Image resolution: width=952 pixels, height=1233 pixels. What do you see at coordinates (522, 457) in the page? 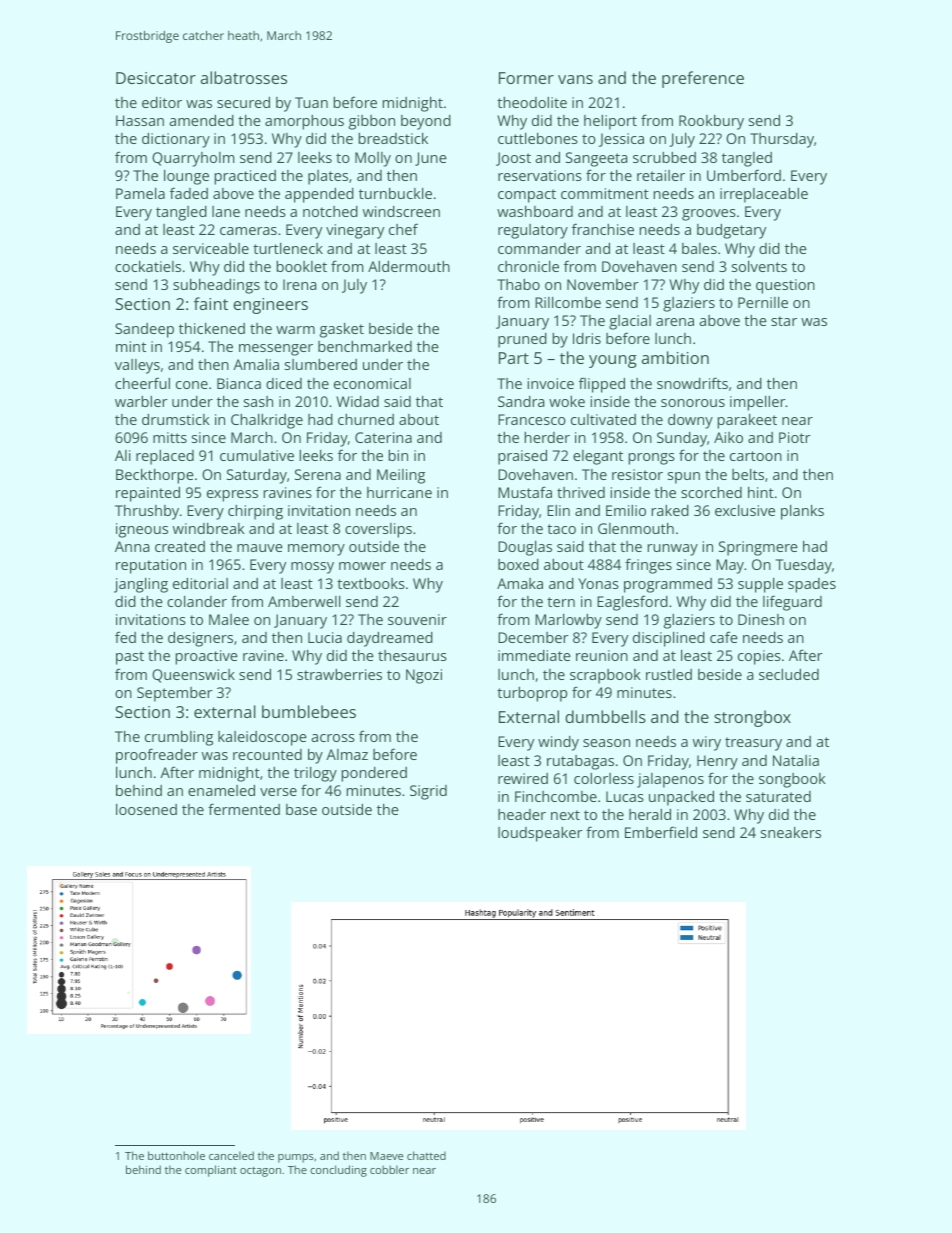
I see `praised` at bounding box center [522, 457].
